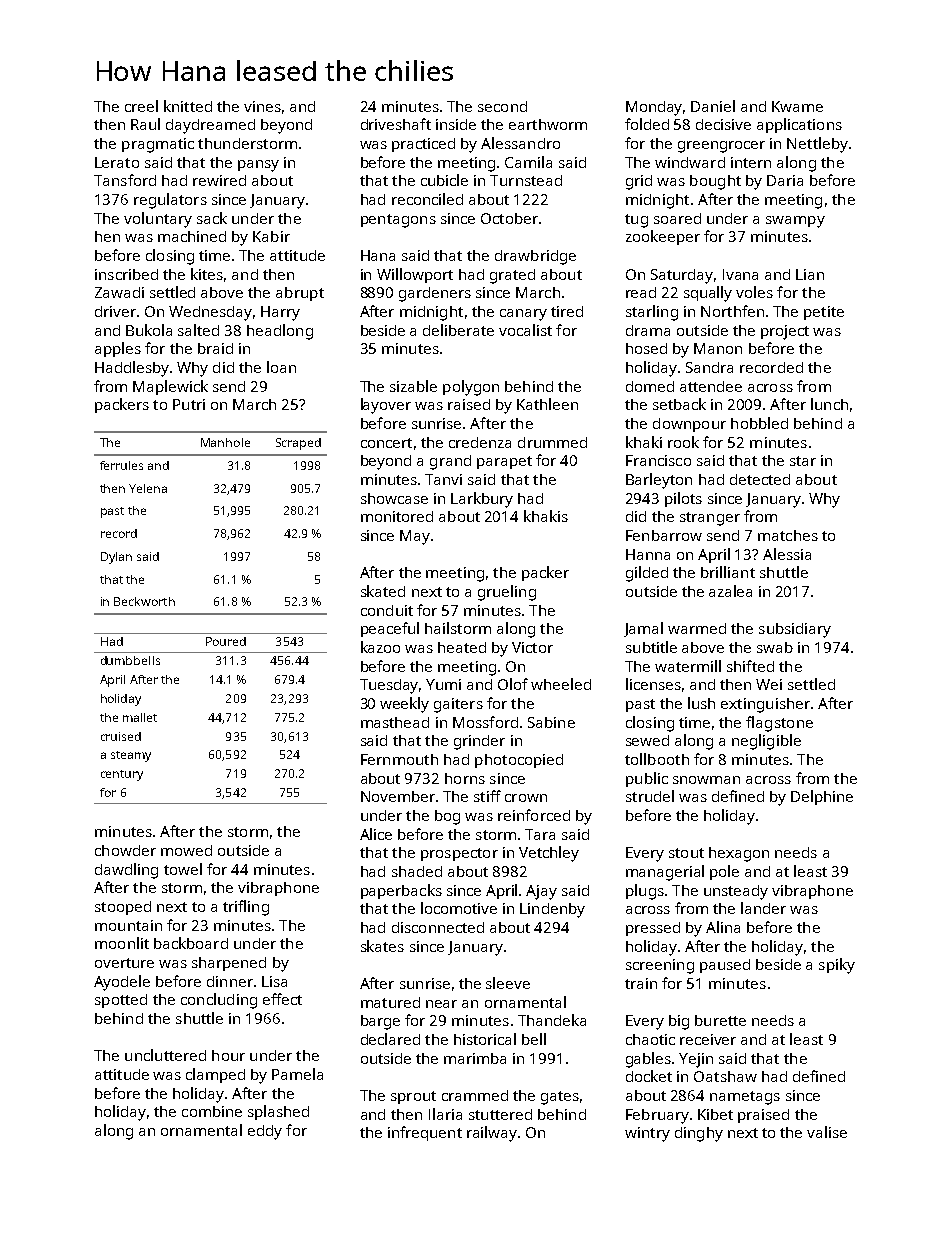 Image resolution: width=952 pixels, height=1233 pixels. Describe the element at coordinates (229, 964) in the screenshot. I see `sharpened` at that location.
